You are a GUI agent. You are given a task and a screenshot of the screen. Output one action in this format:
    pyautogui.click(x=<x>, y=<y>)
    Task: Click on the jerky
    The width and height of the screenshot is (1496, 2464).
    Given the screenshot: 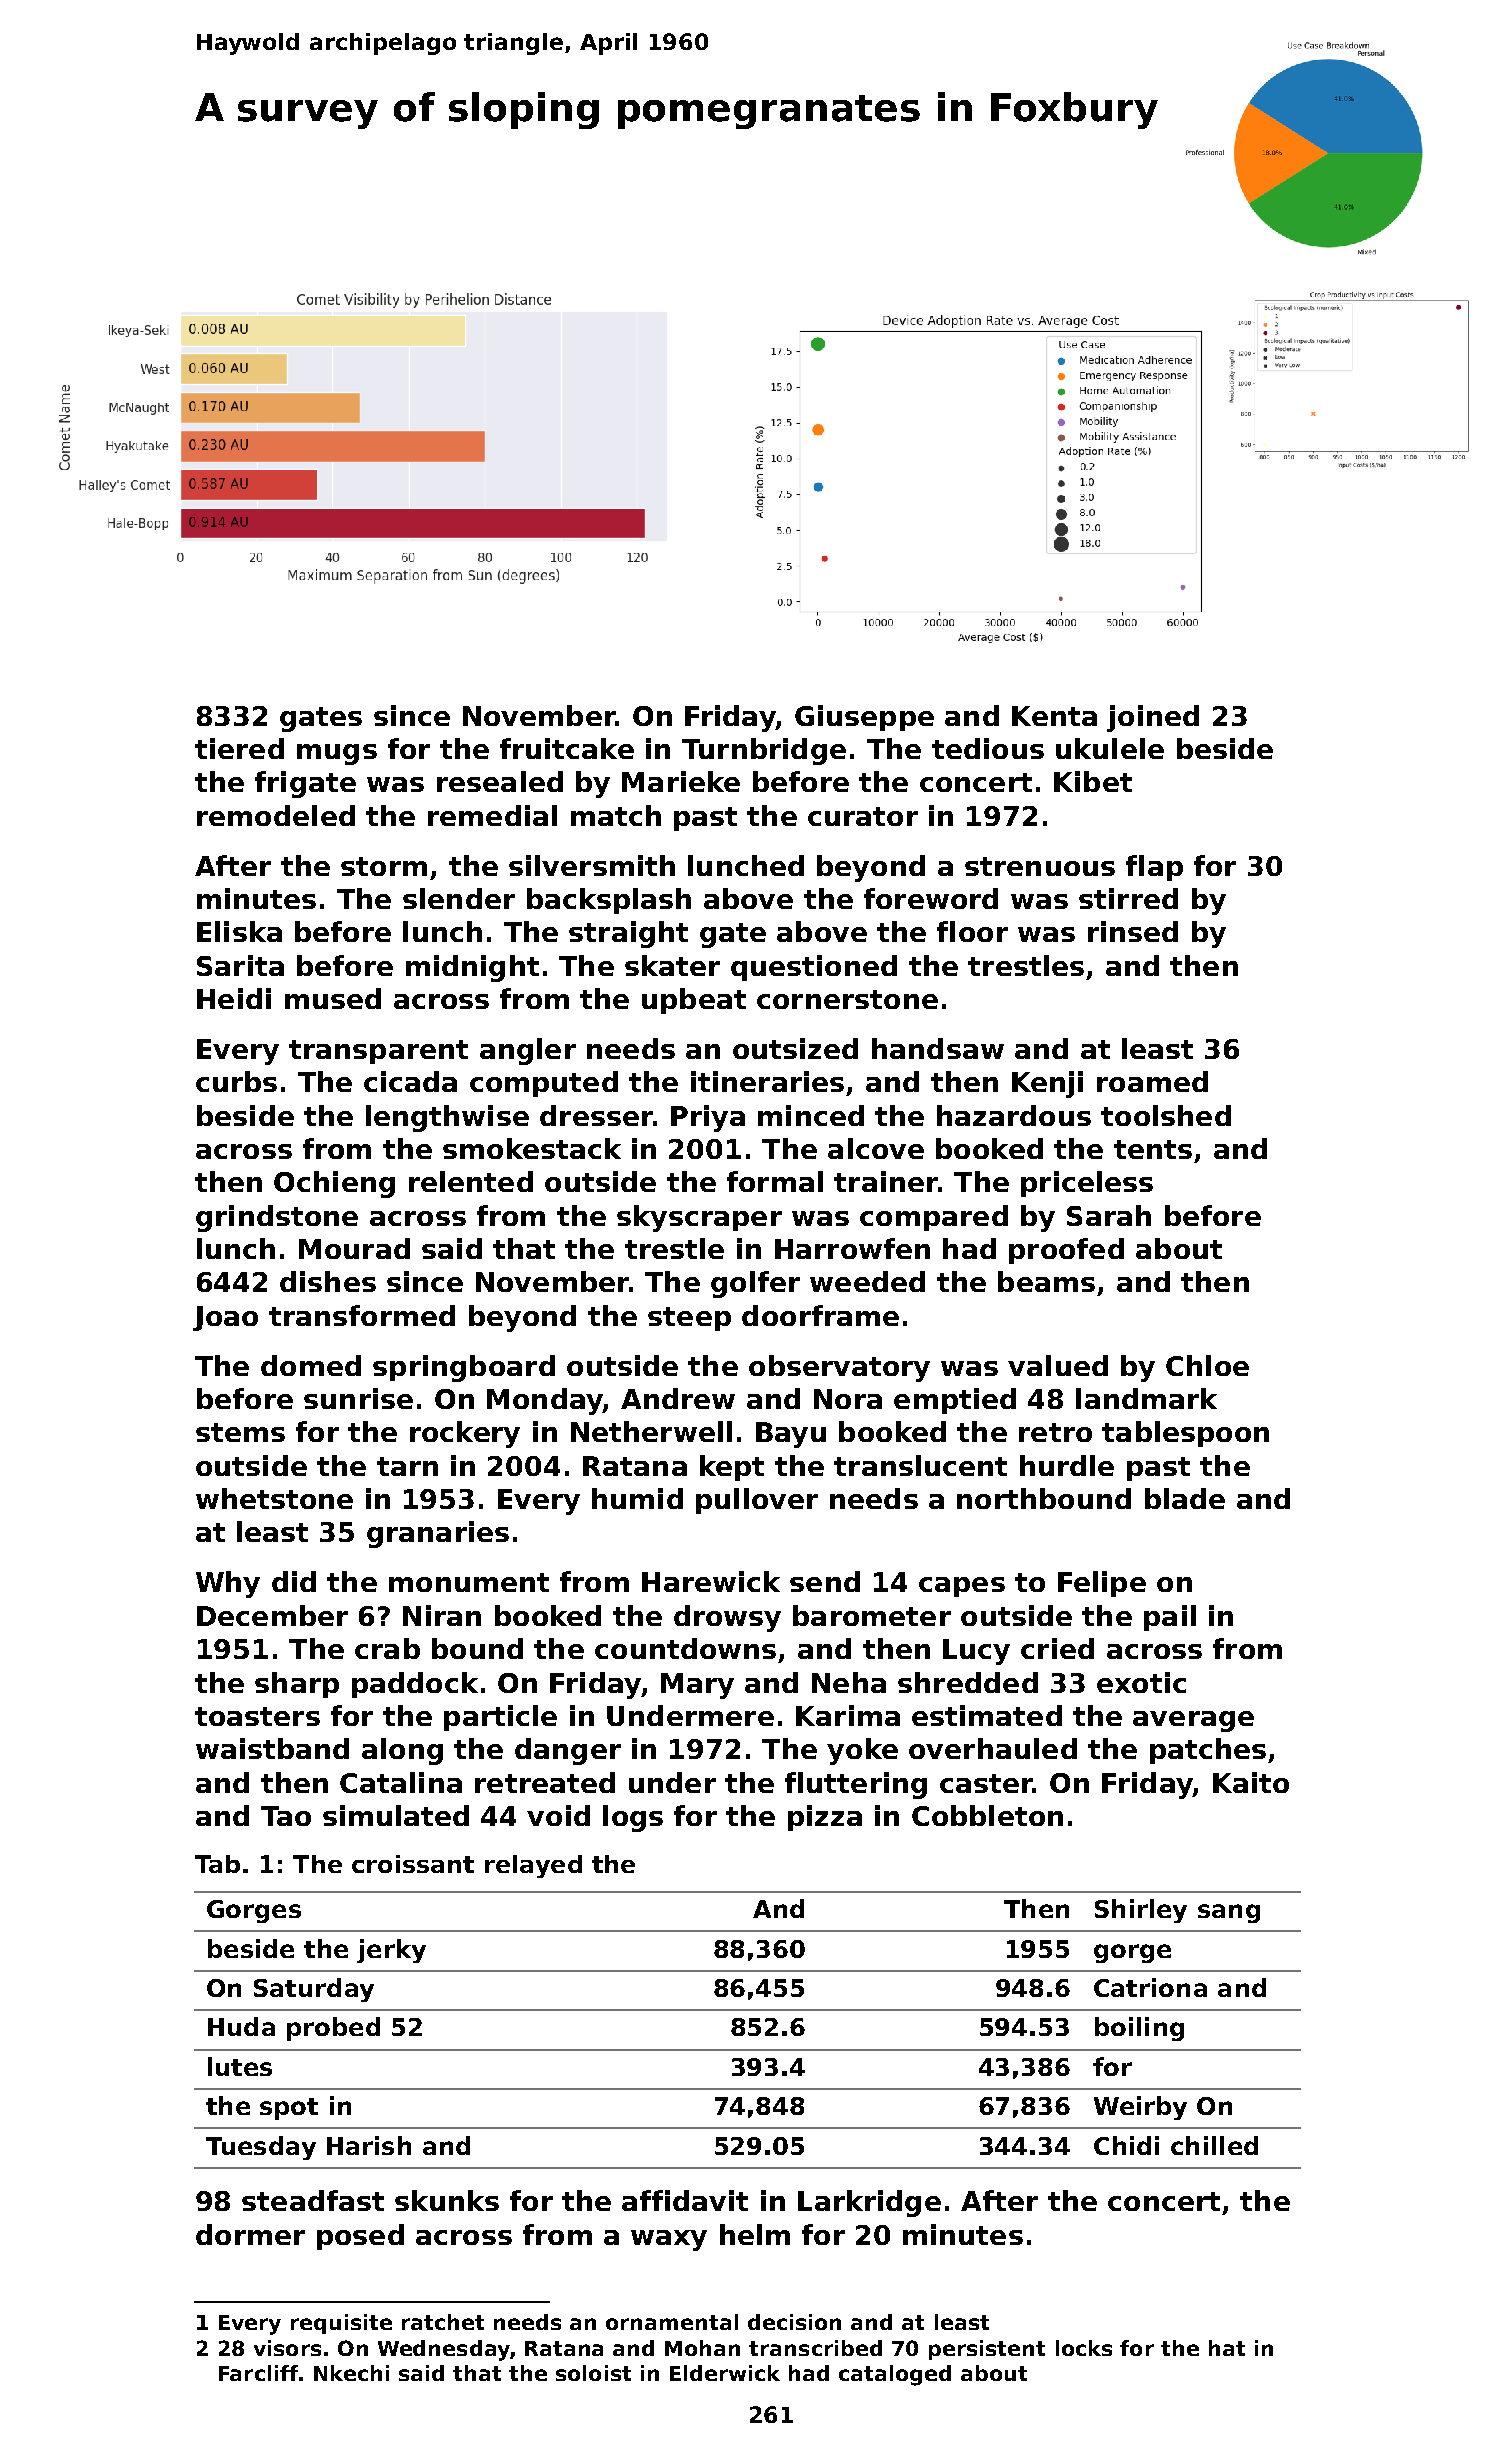 What is the action you would take?
    pyautogui.click(x=391, y=1951)
